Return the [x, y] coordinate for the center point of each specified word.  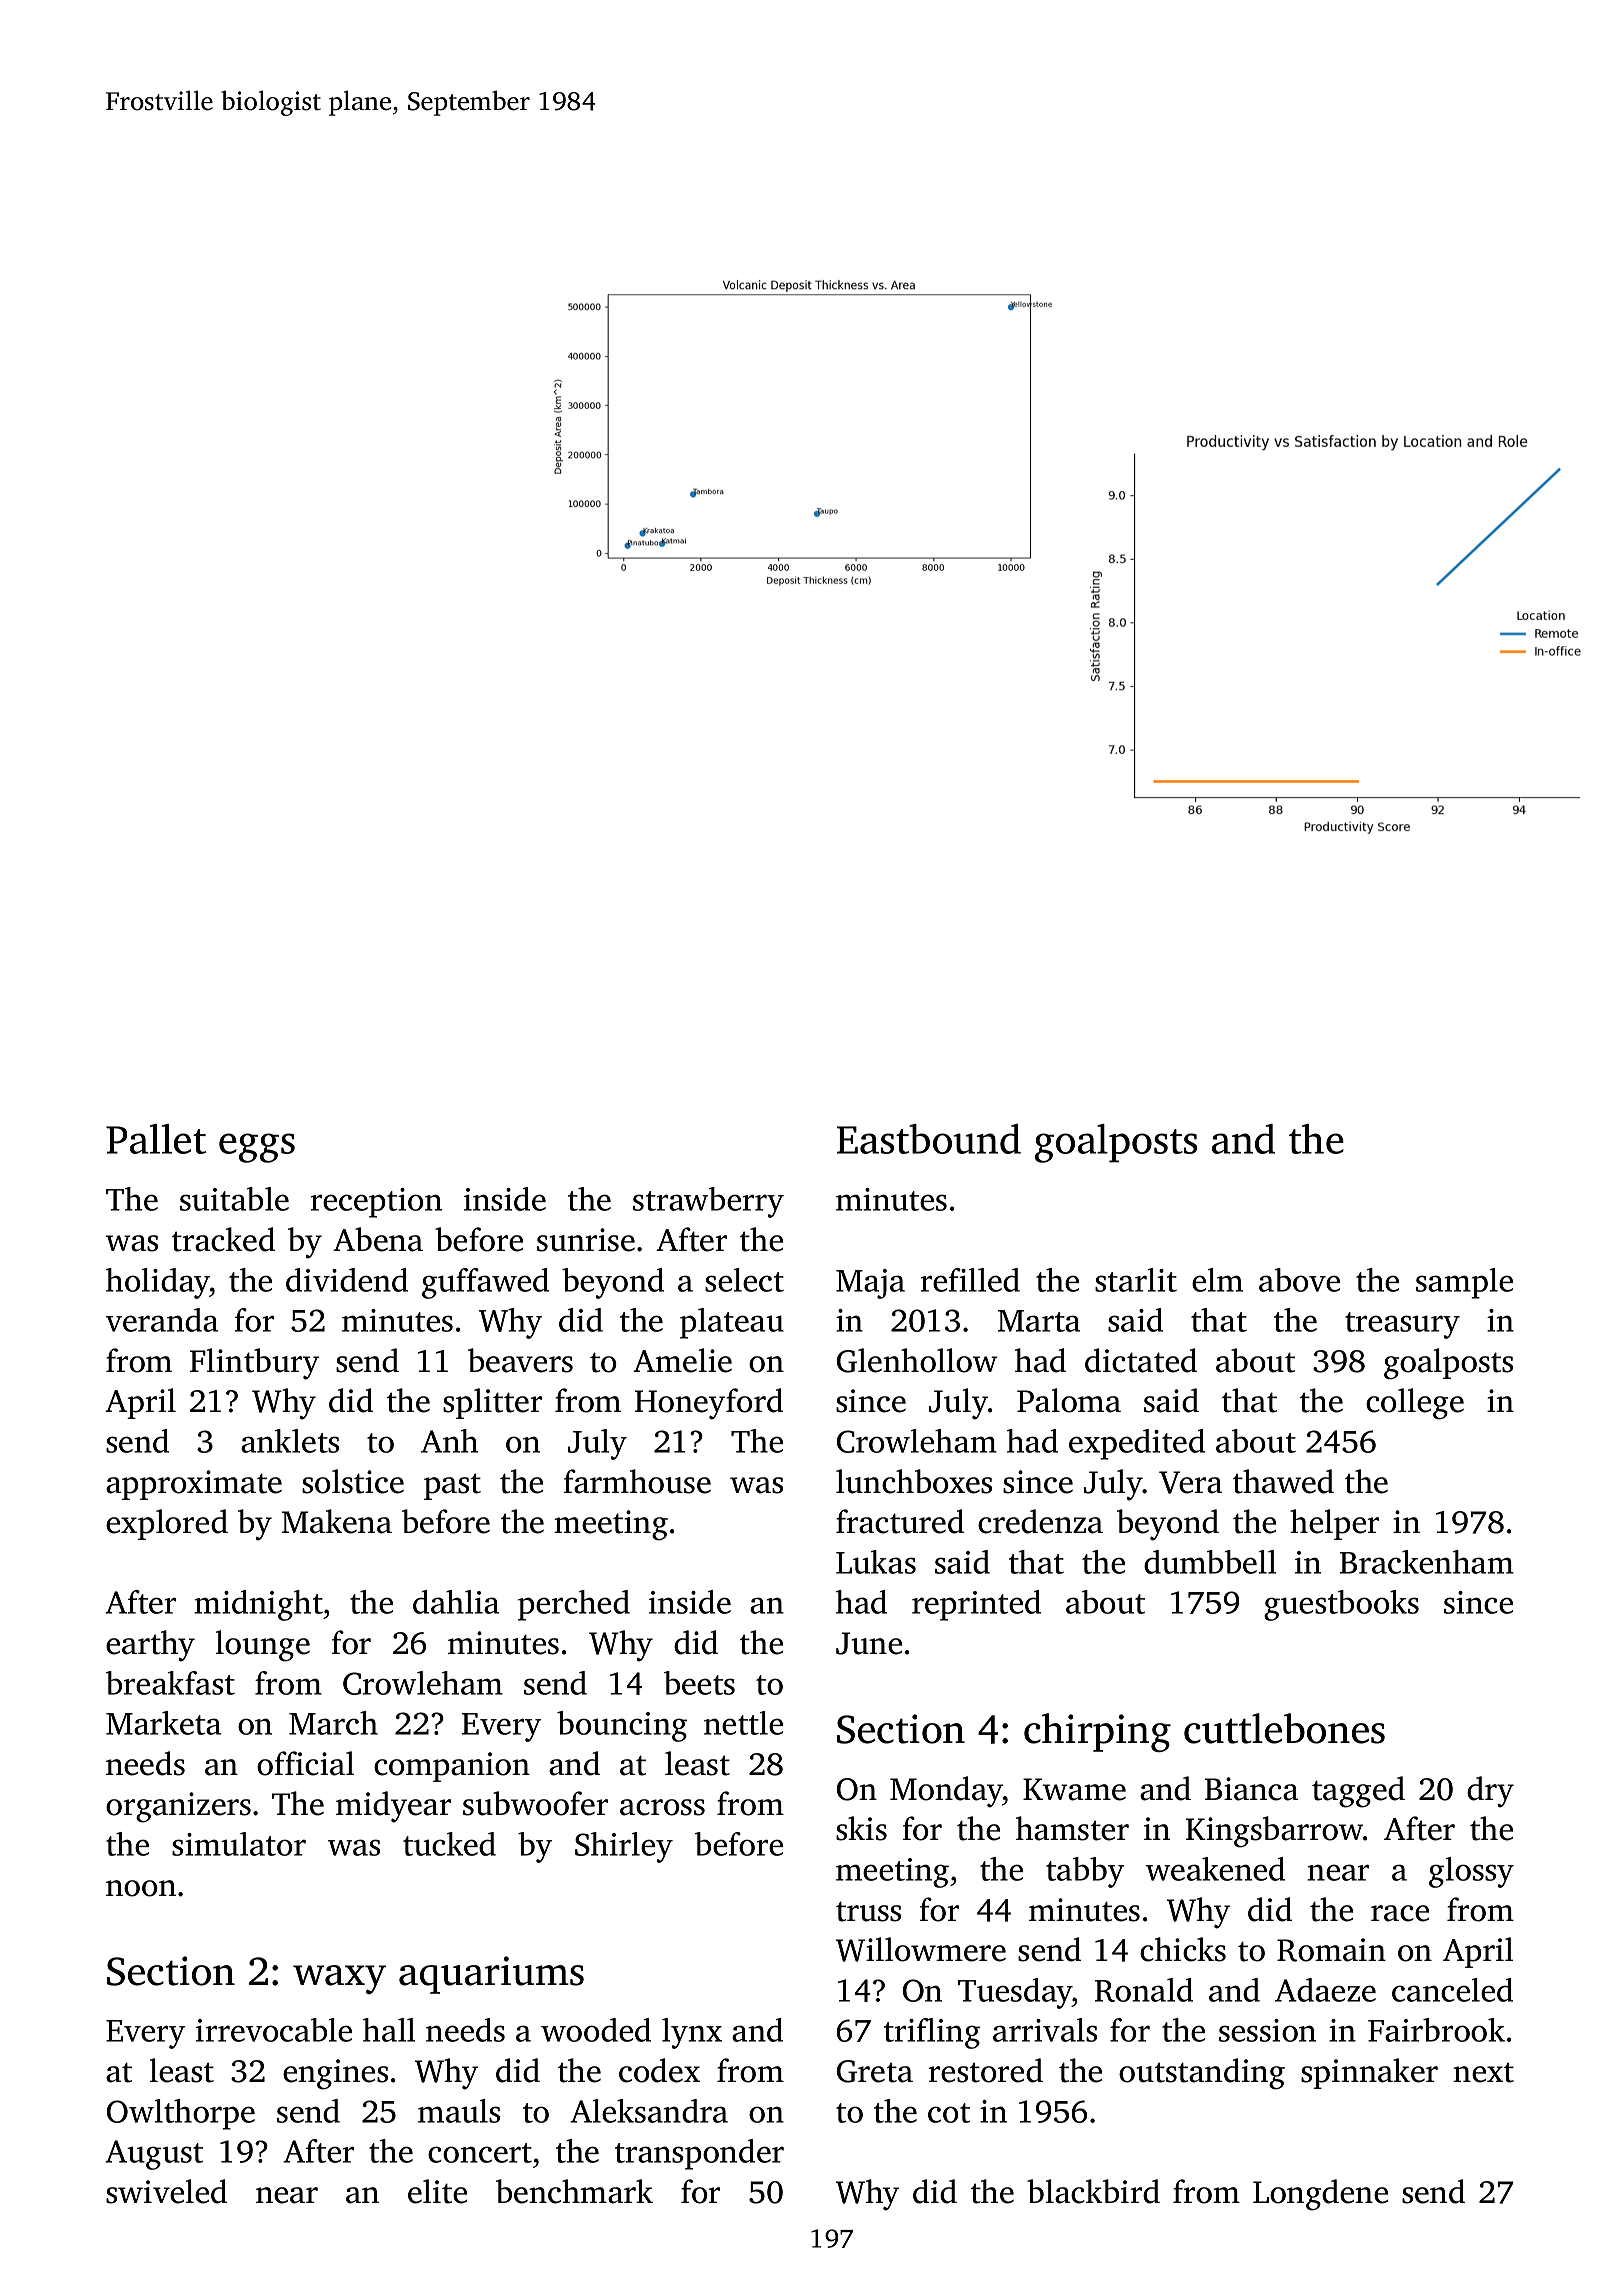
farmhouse [637, 1481]
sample [1464, 1283]
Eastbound [929, 1139]
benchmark [574, 2191]
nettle [743, 1723]
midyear [393, 1807]
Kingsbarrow [1274, 1832]
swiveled [166, 2191]
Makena [337, 1521]
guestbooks [1341, 1605]
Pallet [156, 1139]
